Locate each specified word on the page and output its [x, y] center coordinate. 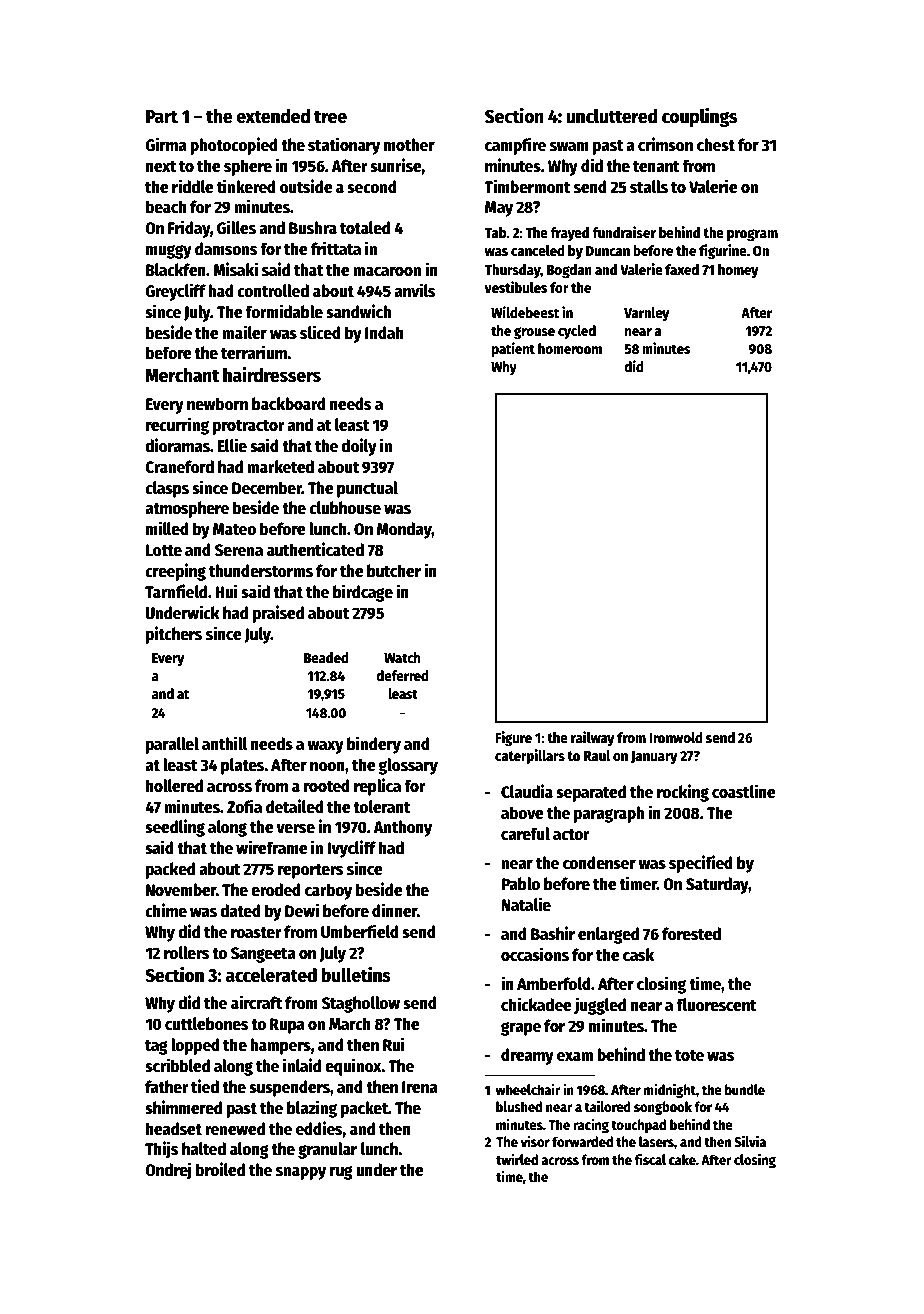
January [654, 757]
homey [738, 271]
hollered [174, 786]
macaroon [387, 272]
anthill [225, 743]
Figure [513, 738]
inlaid [302, 1065]
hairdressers [272, 374]
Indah [384, 333]
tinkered [246, 186]
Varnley [646, 314]
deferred [402, 675]
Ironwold [676, 737]
